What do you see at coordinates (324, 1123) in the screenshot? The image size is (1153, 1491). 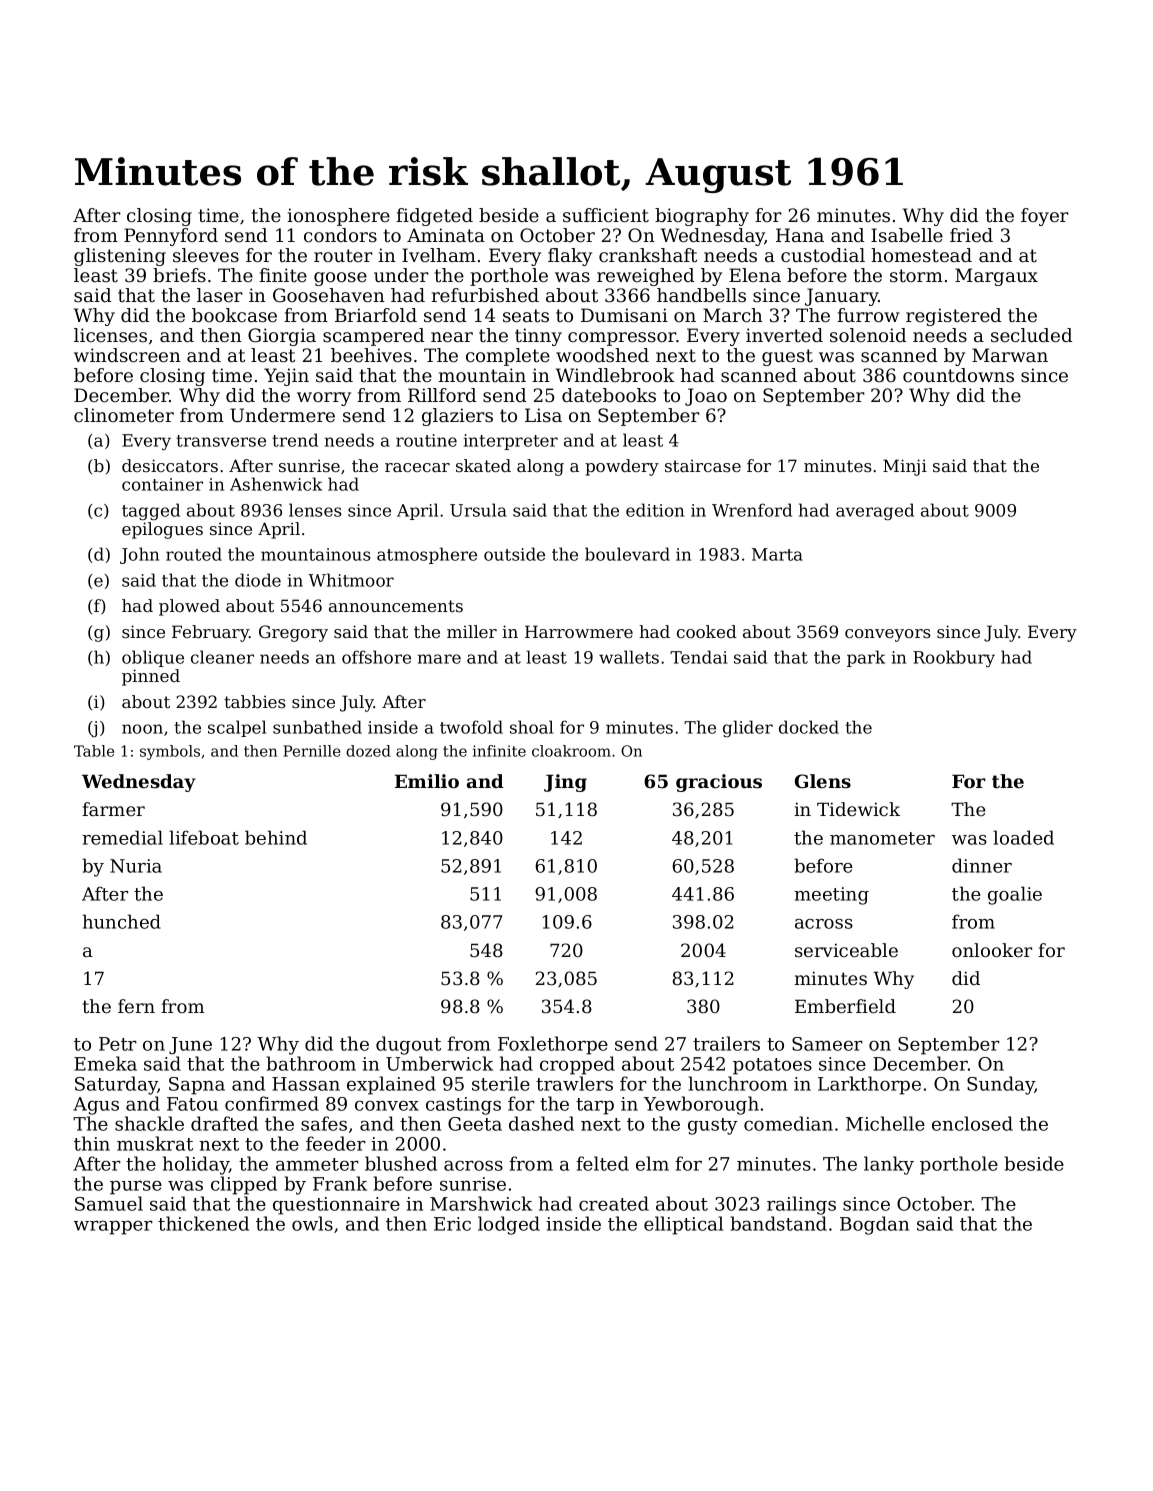 I see `safes` at bounding box center [324, 1123].
